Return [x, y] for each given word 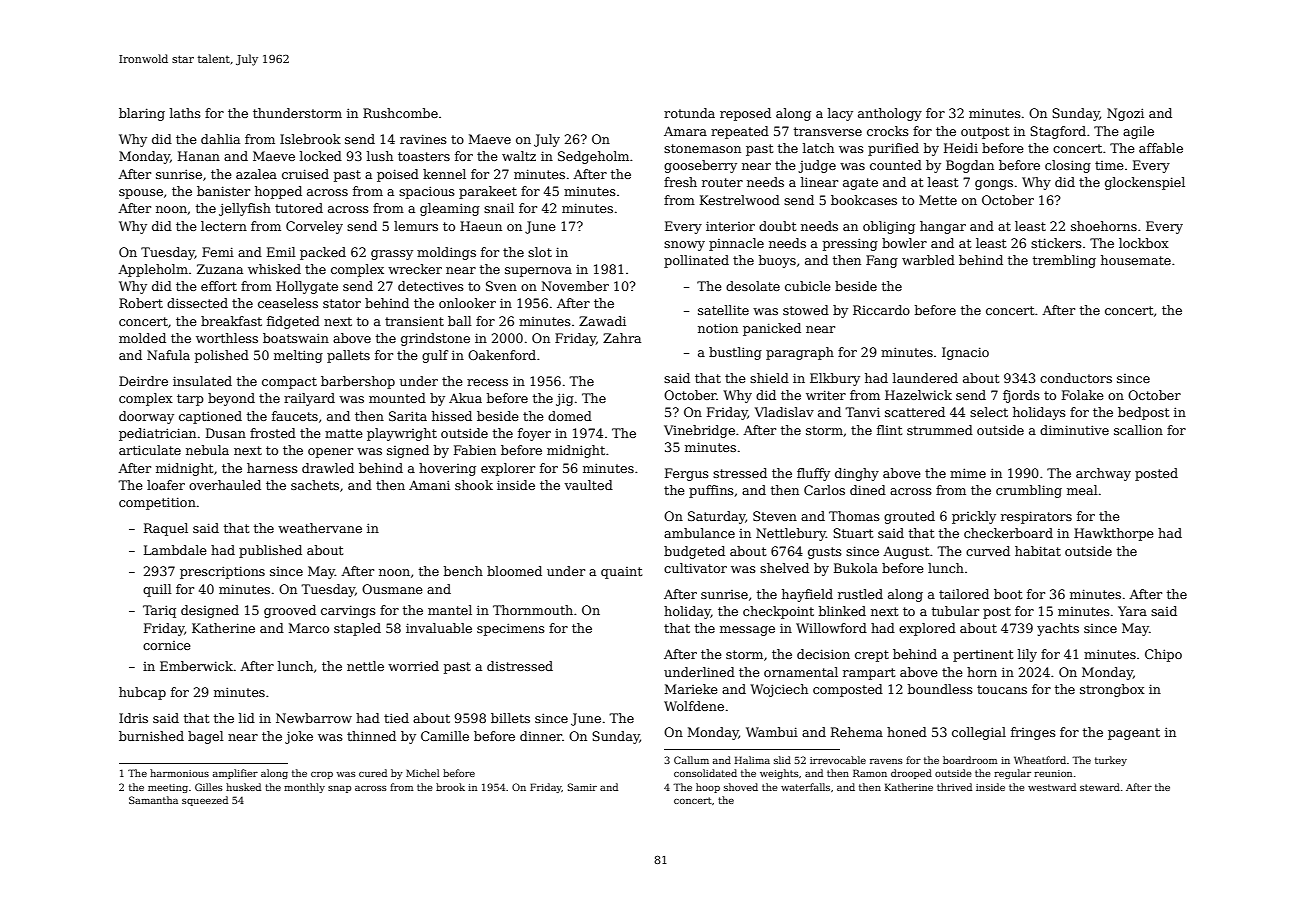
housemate [1136, 260]
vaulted [588, 485]
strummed [940, 430]
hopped [278, 192]
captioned [210, 417]
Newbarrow [314, 718]
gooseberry [700, 166]
